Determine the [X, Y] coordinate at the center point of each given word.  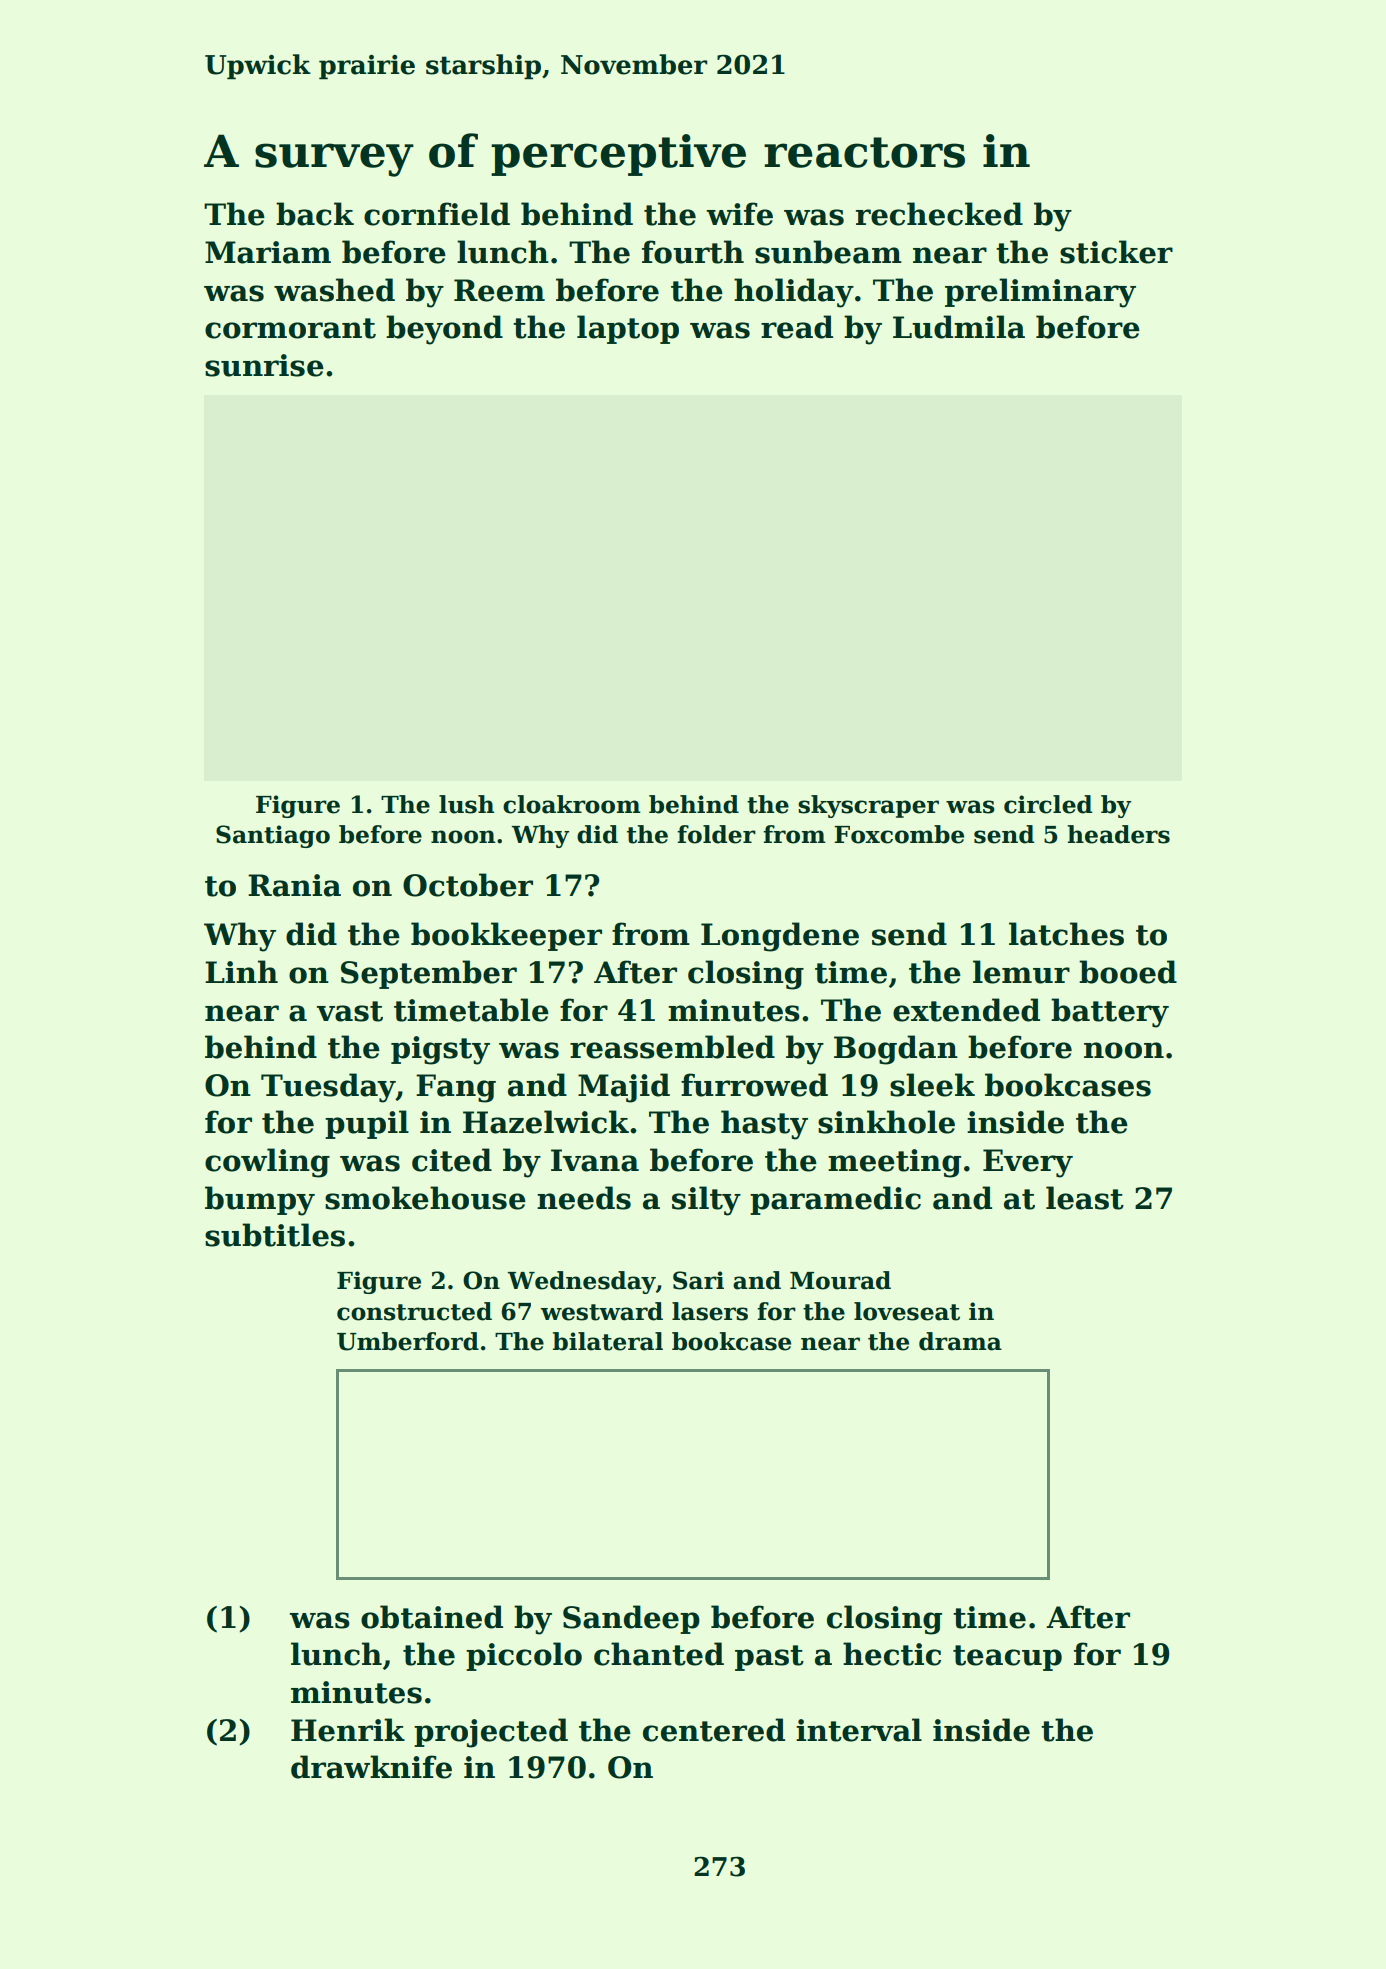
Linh [241, 971]
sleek [932, 1085]
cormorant [290, 328]
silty [706, 1201]
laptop [628, 329]
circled [1048, 804]
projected [491, 1733]
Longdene [780, 937]
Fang [456, 1088]
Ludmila [959, 327]
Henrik [348, 1730]
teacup [1007, 1658]
